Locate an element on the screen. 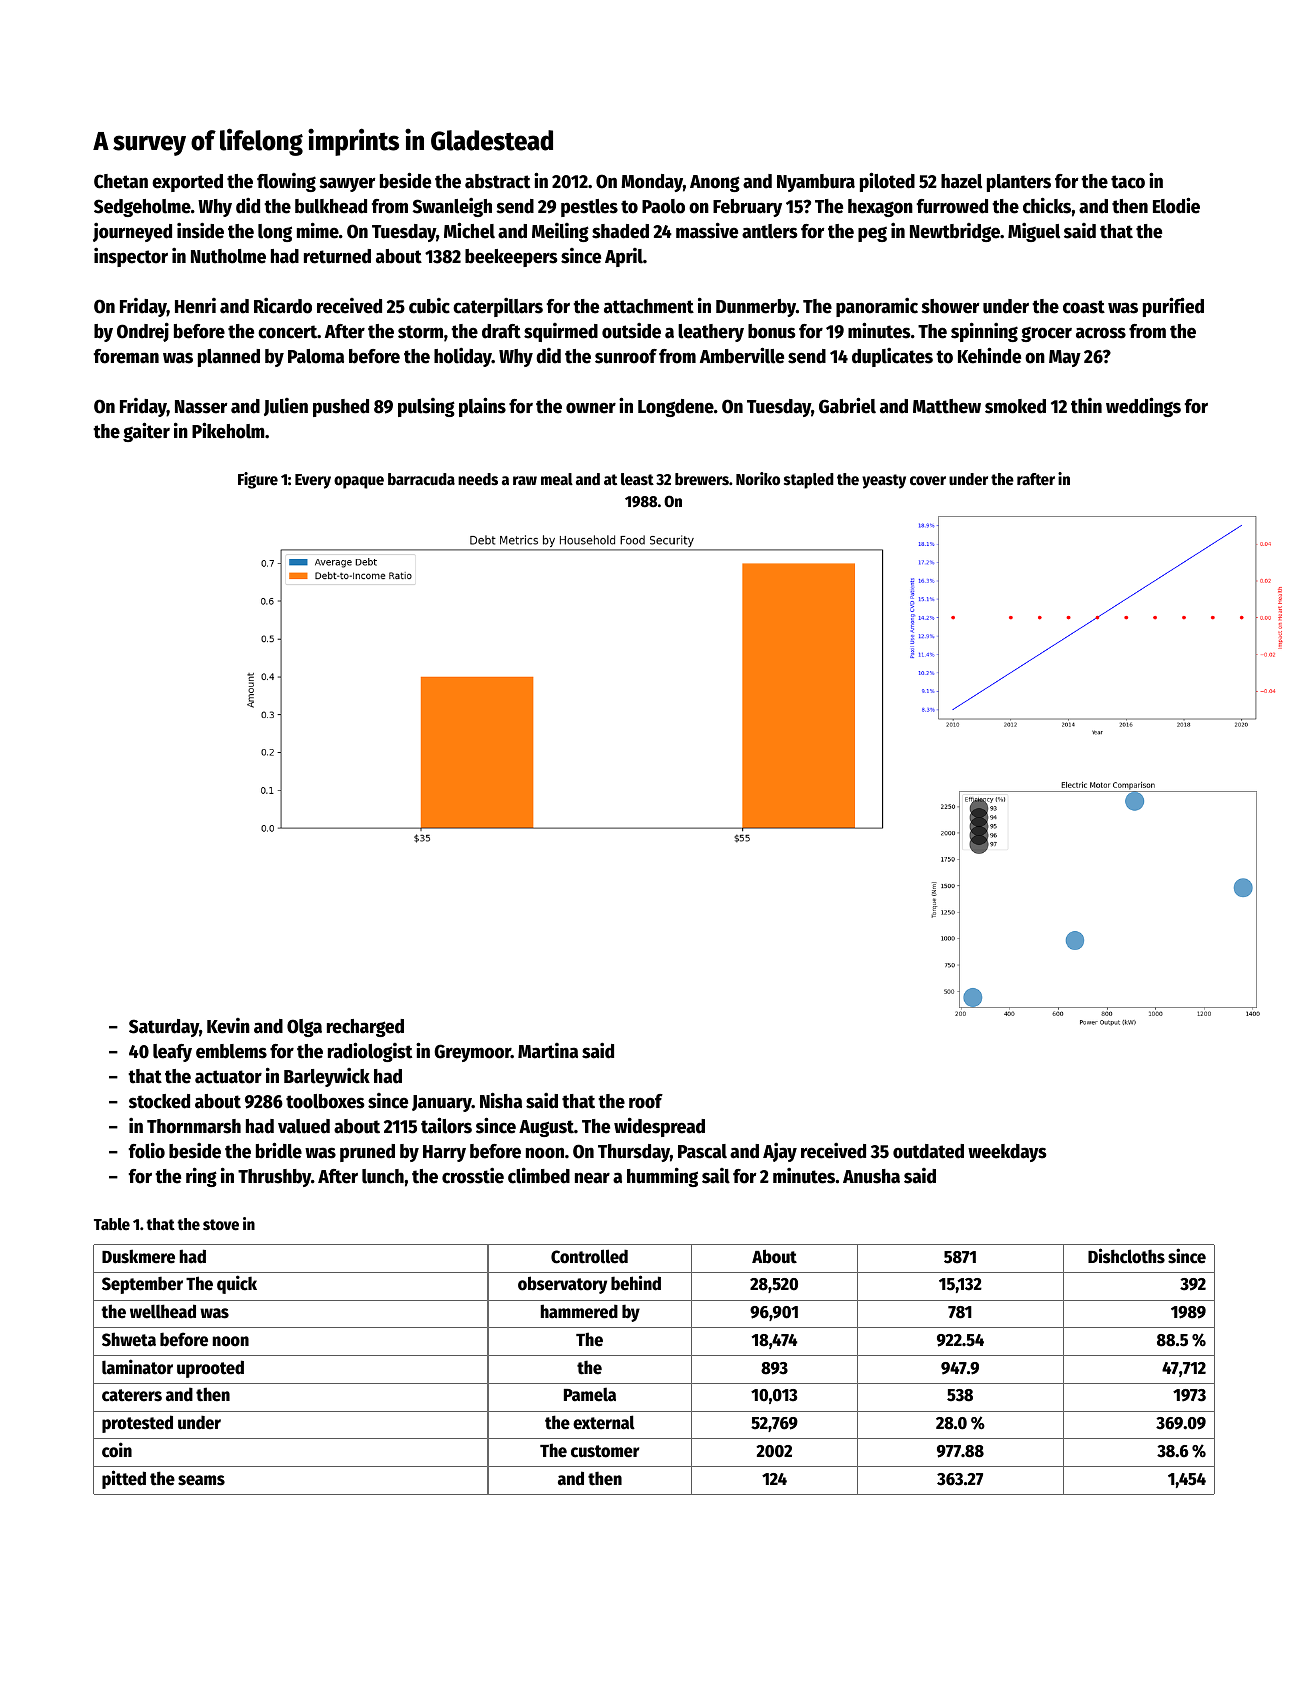  Dunmerby is located at coordinates (756, 308).
